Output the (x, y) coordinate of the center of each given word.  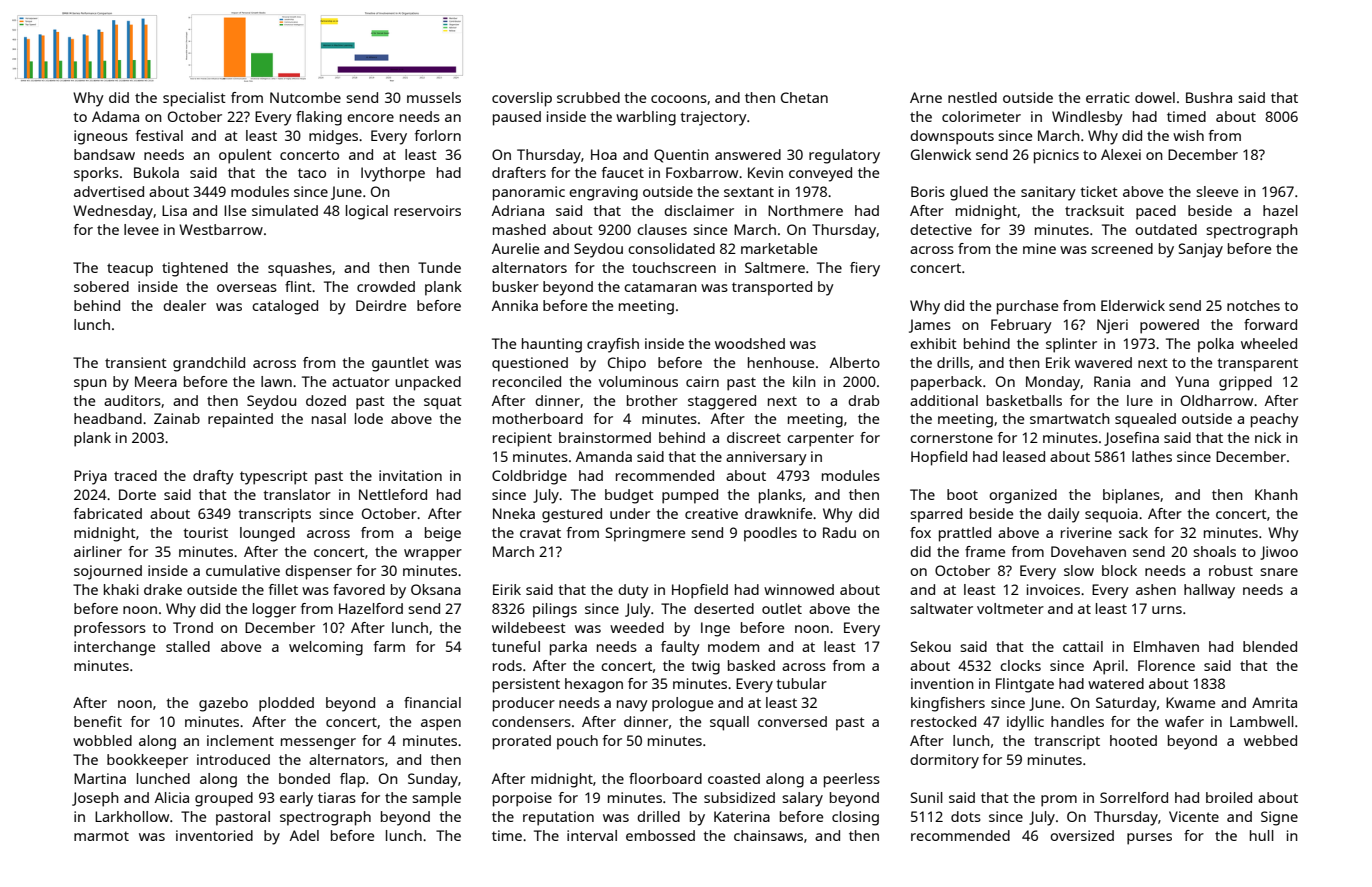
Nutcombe (305, 97)
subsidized (739, 797)
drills (953, 362)
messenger (318, 744)
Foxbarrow (702, 172)
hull (1262, 835)
